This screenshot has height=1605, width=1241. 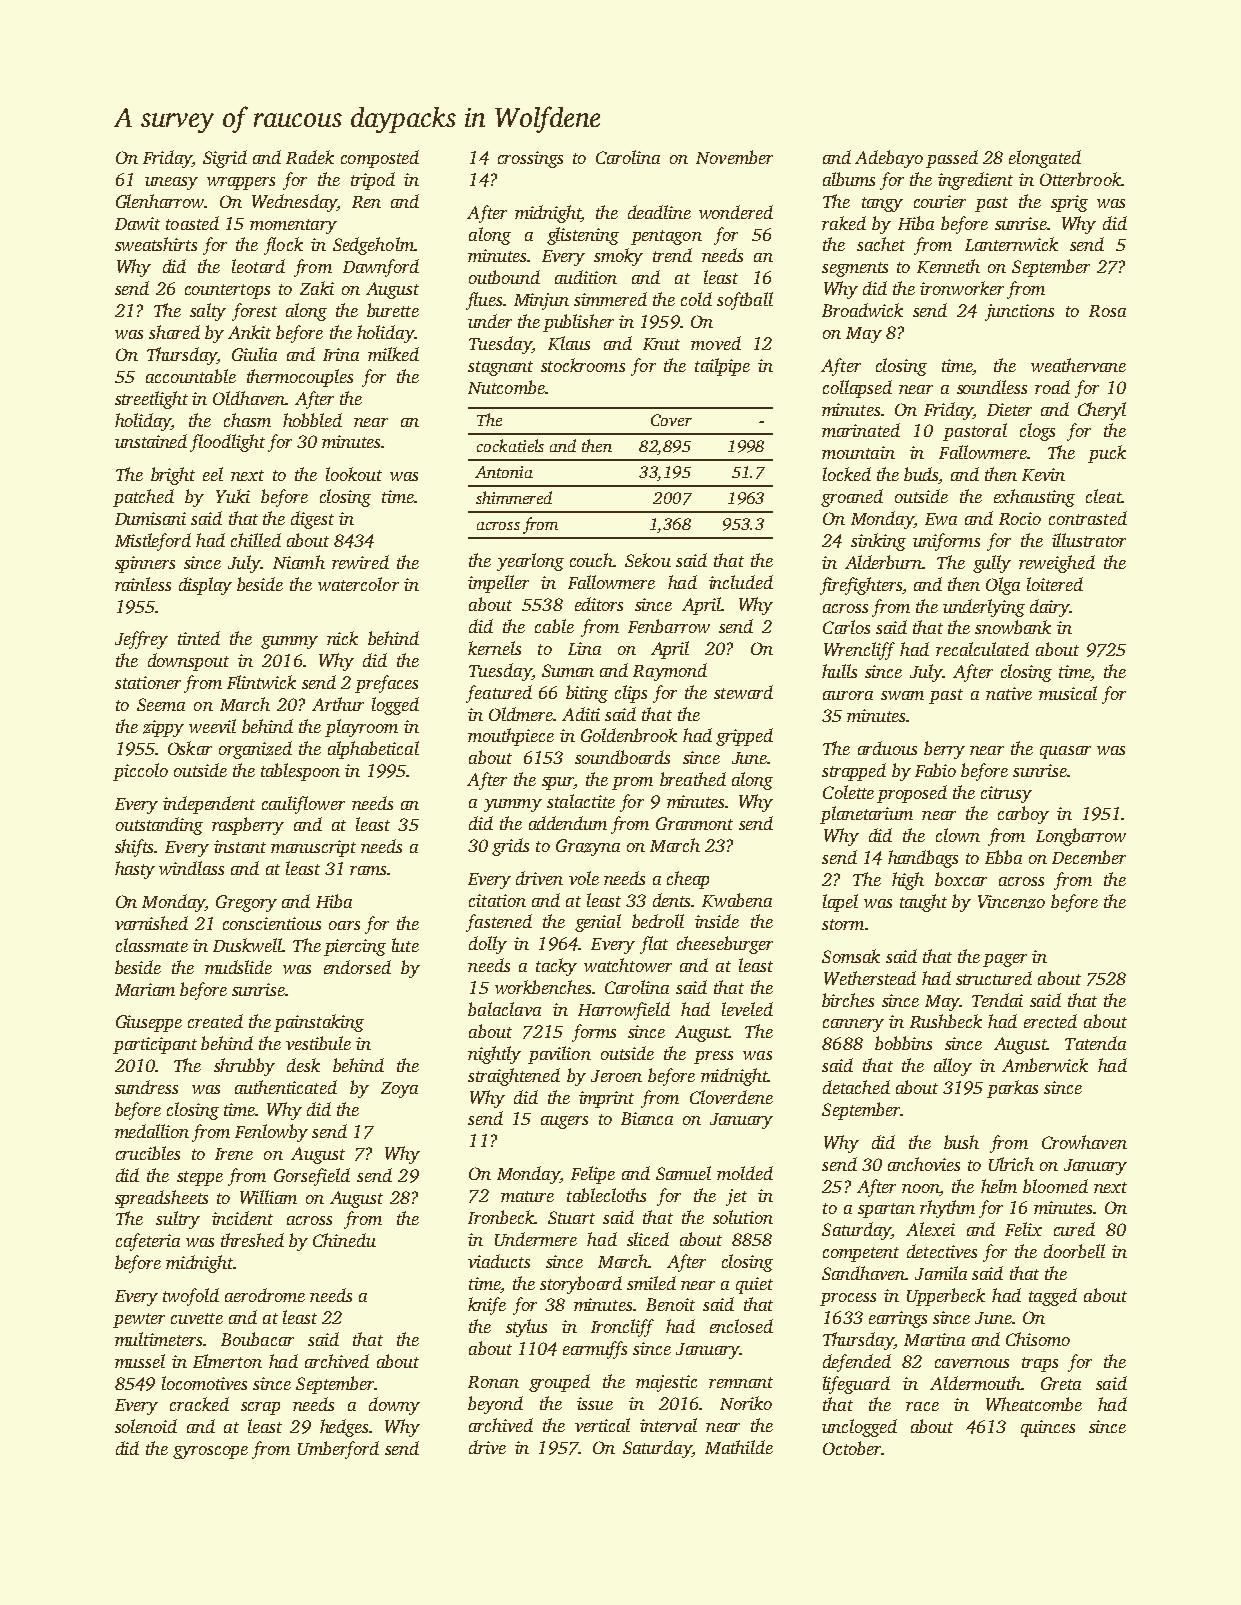 What do you see at coordinates (852, 498) in the screenshot?
I see `groaned` at bounding box center [852, 498].
